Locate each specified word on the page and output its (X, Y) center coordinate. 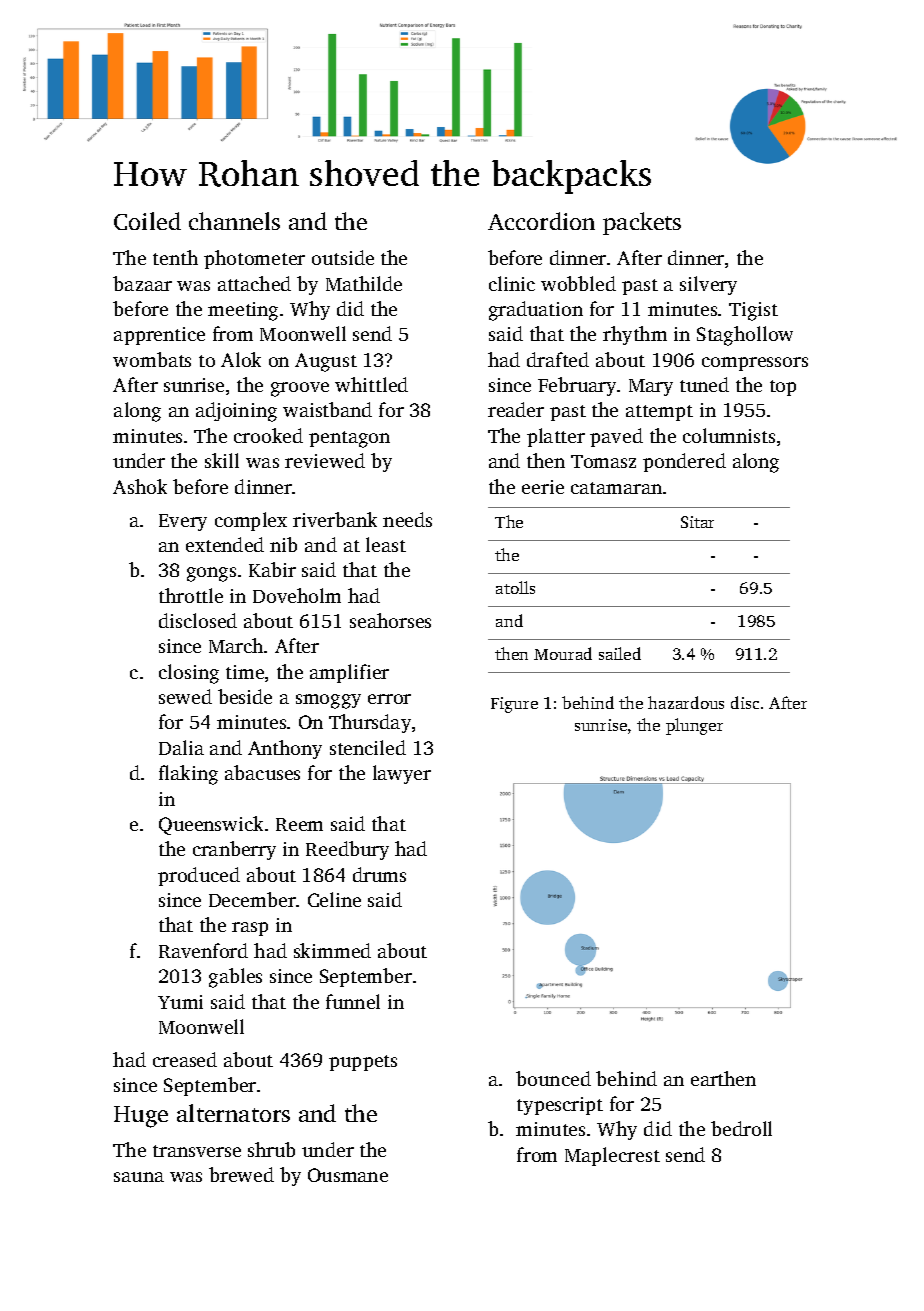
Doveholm (297, 595)
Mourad (563, 653)
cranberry (234, 850)
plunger (694, 726)
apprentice (159, 336)
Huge (141, 1117)
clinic (512, 283)
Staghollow (745, 336)
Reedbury (347, 850)
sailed (620, 653)
